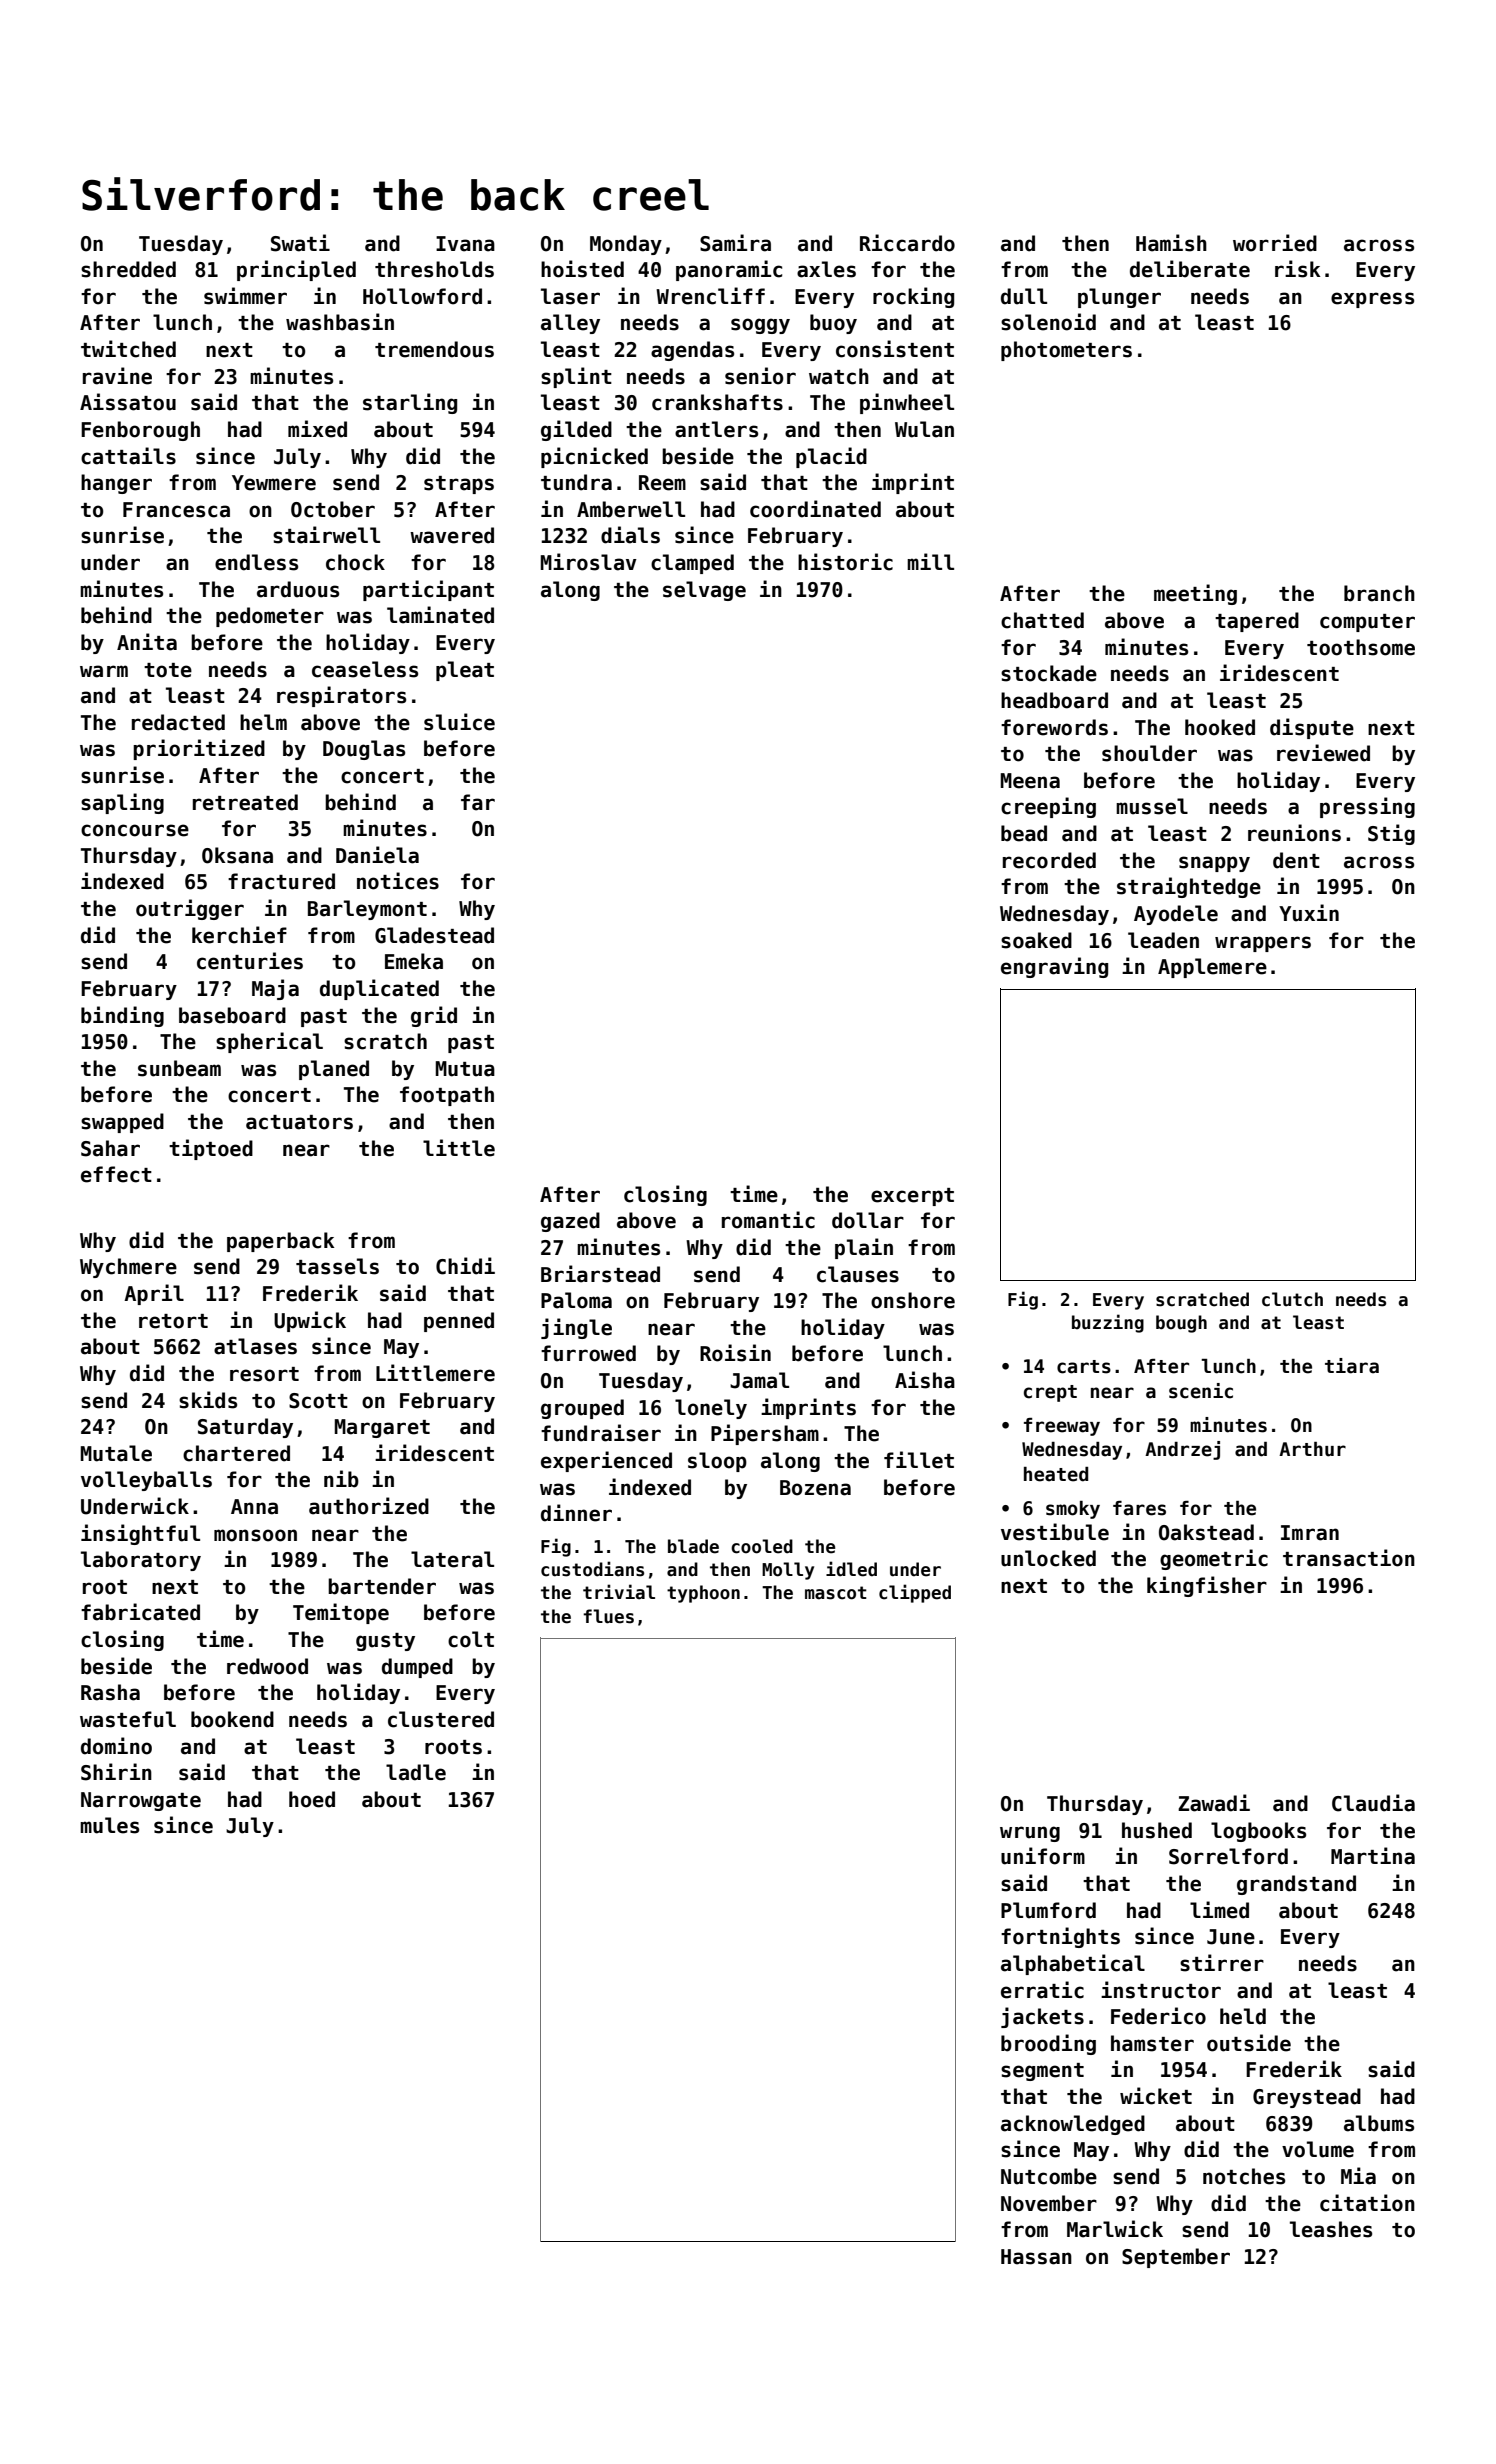 The image size is (1496, 2464). Describe the element at coordinates (1294, 833) in the document. I see `reunions` at that location.
